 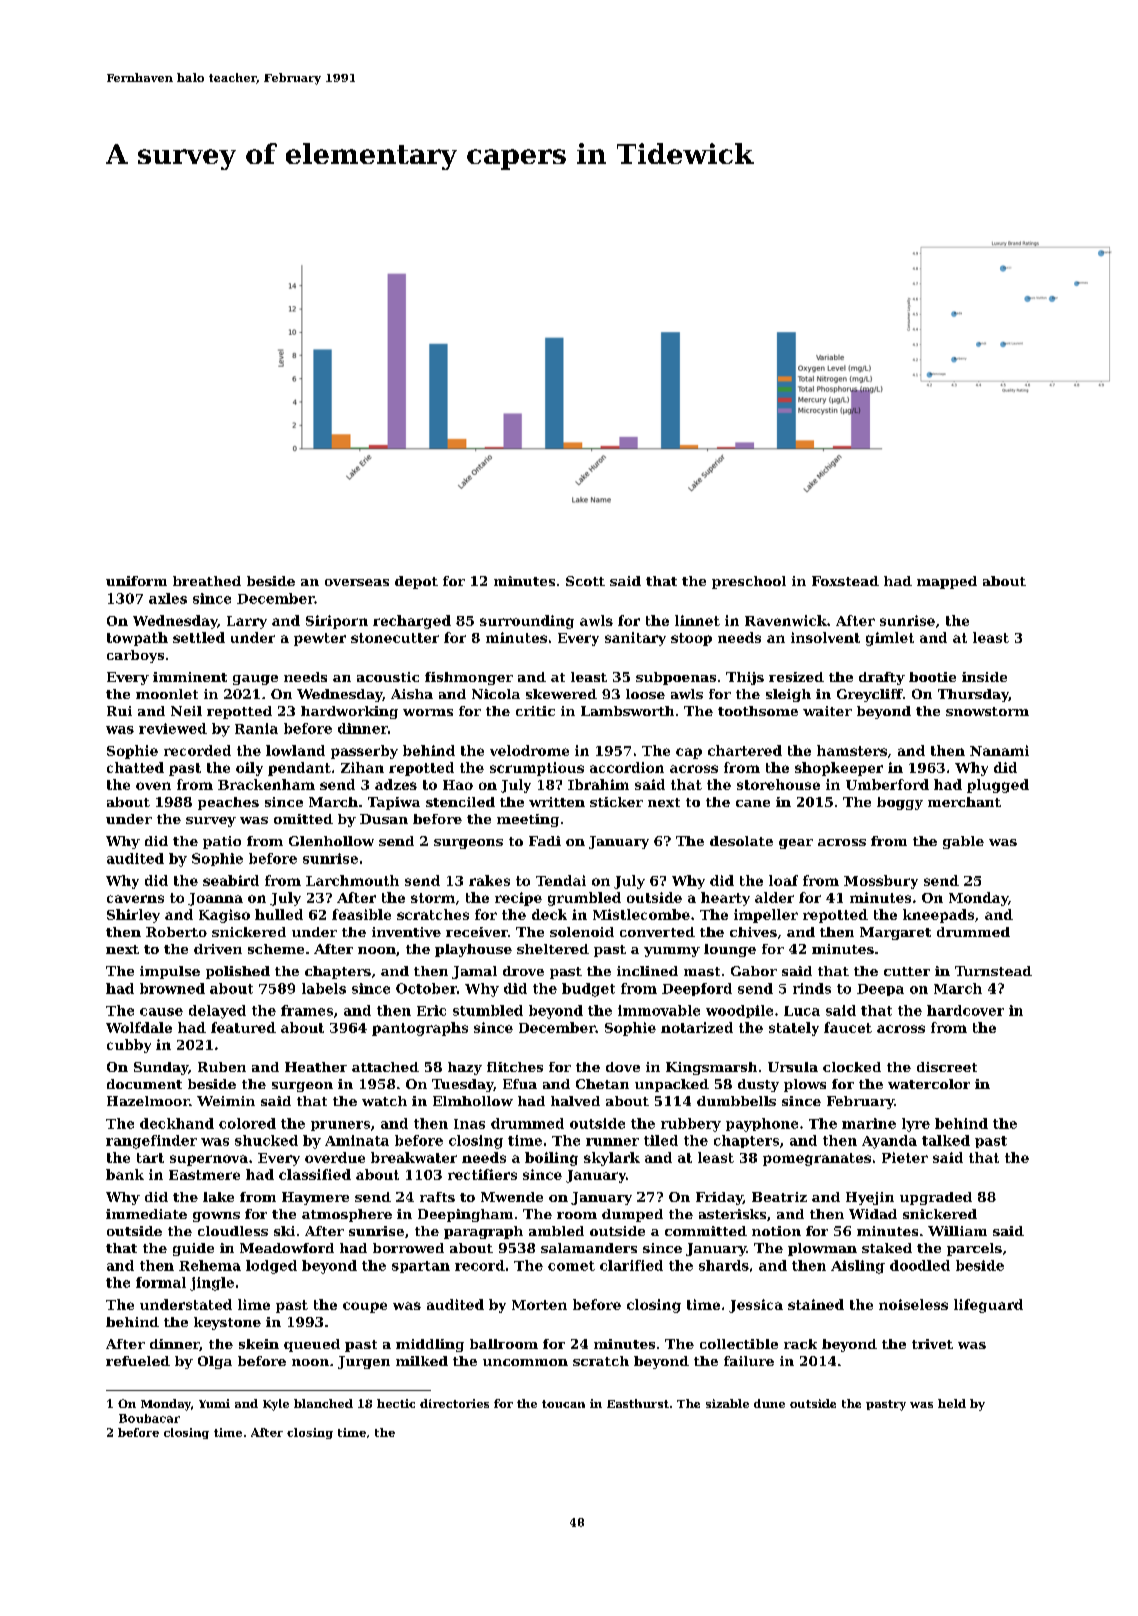 I want to click on failure, so click(x=749, y=1361).
